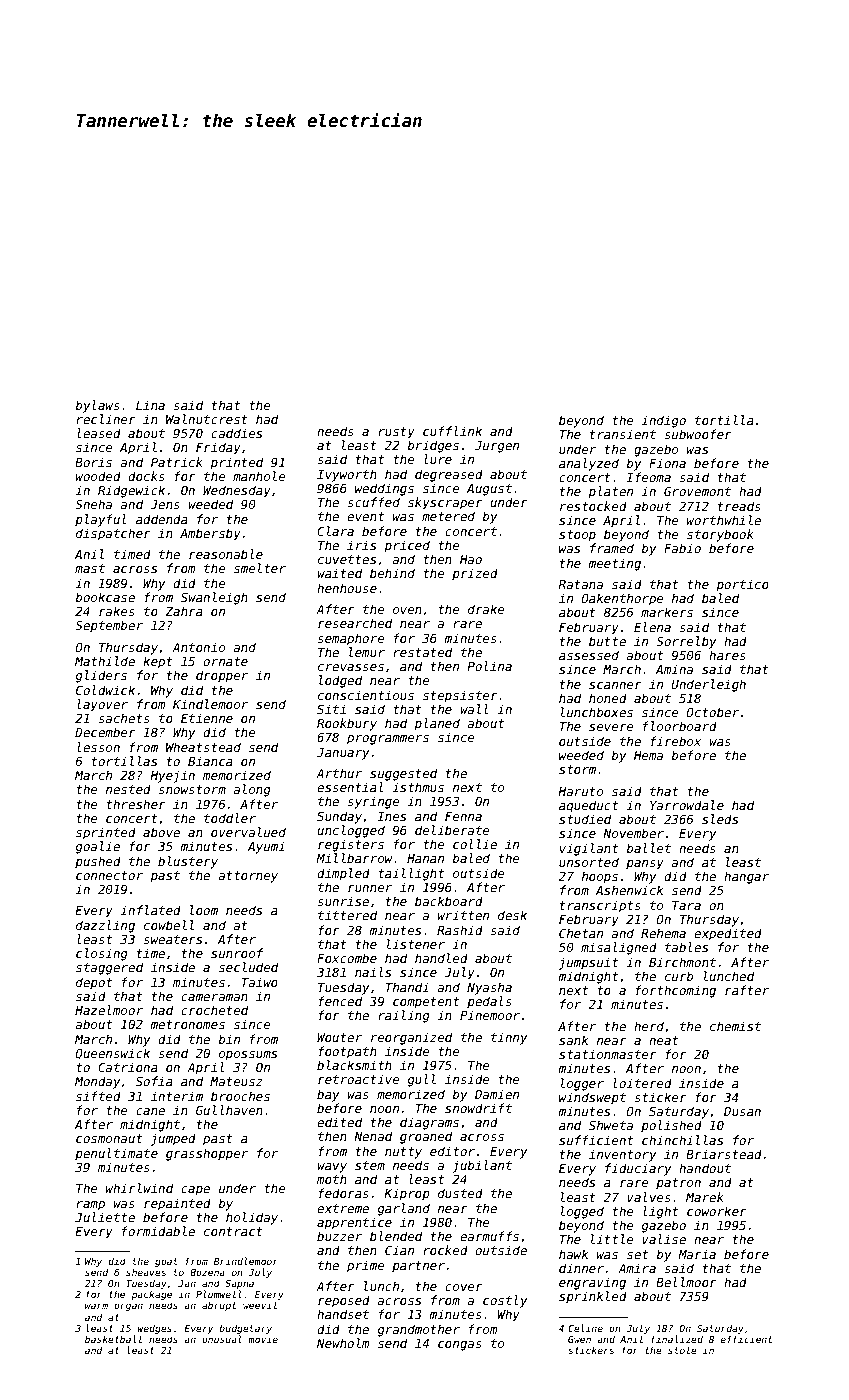 This screenshot has width=849, height=1400. What do you see at coordinates (248, 1056) in the screenshot?
I see `opossums` at bounding box center [248, 1056].
